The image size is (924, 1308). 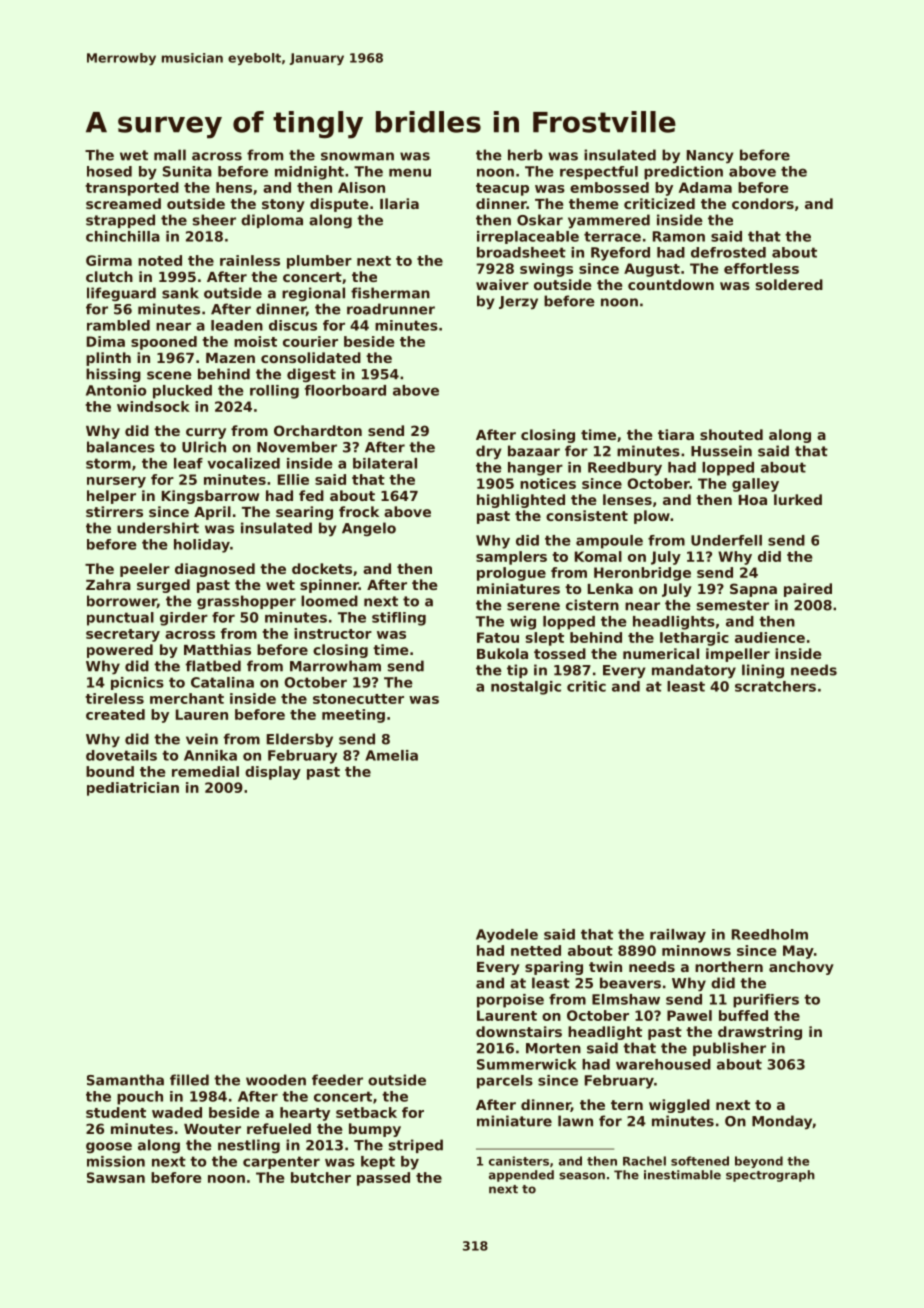 I want to click on fisherman, so click(x=390, y=293).
